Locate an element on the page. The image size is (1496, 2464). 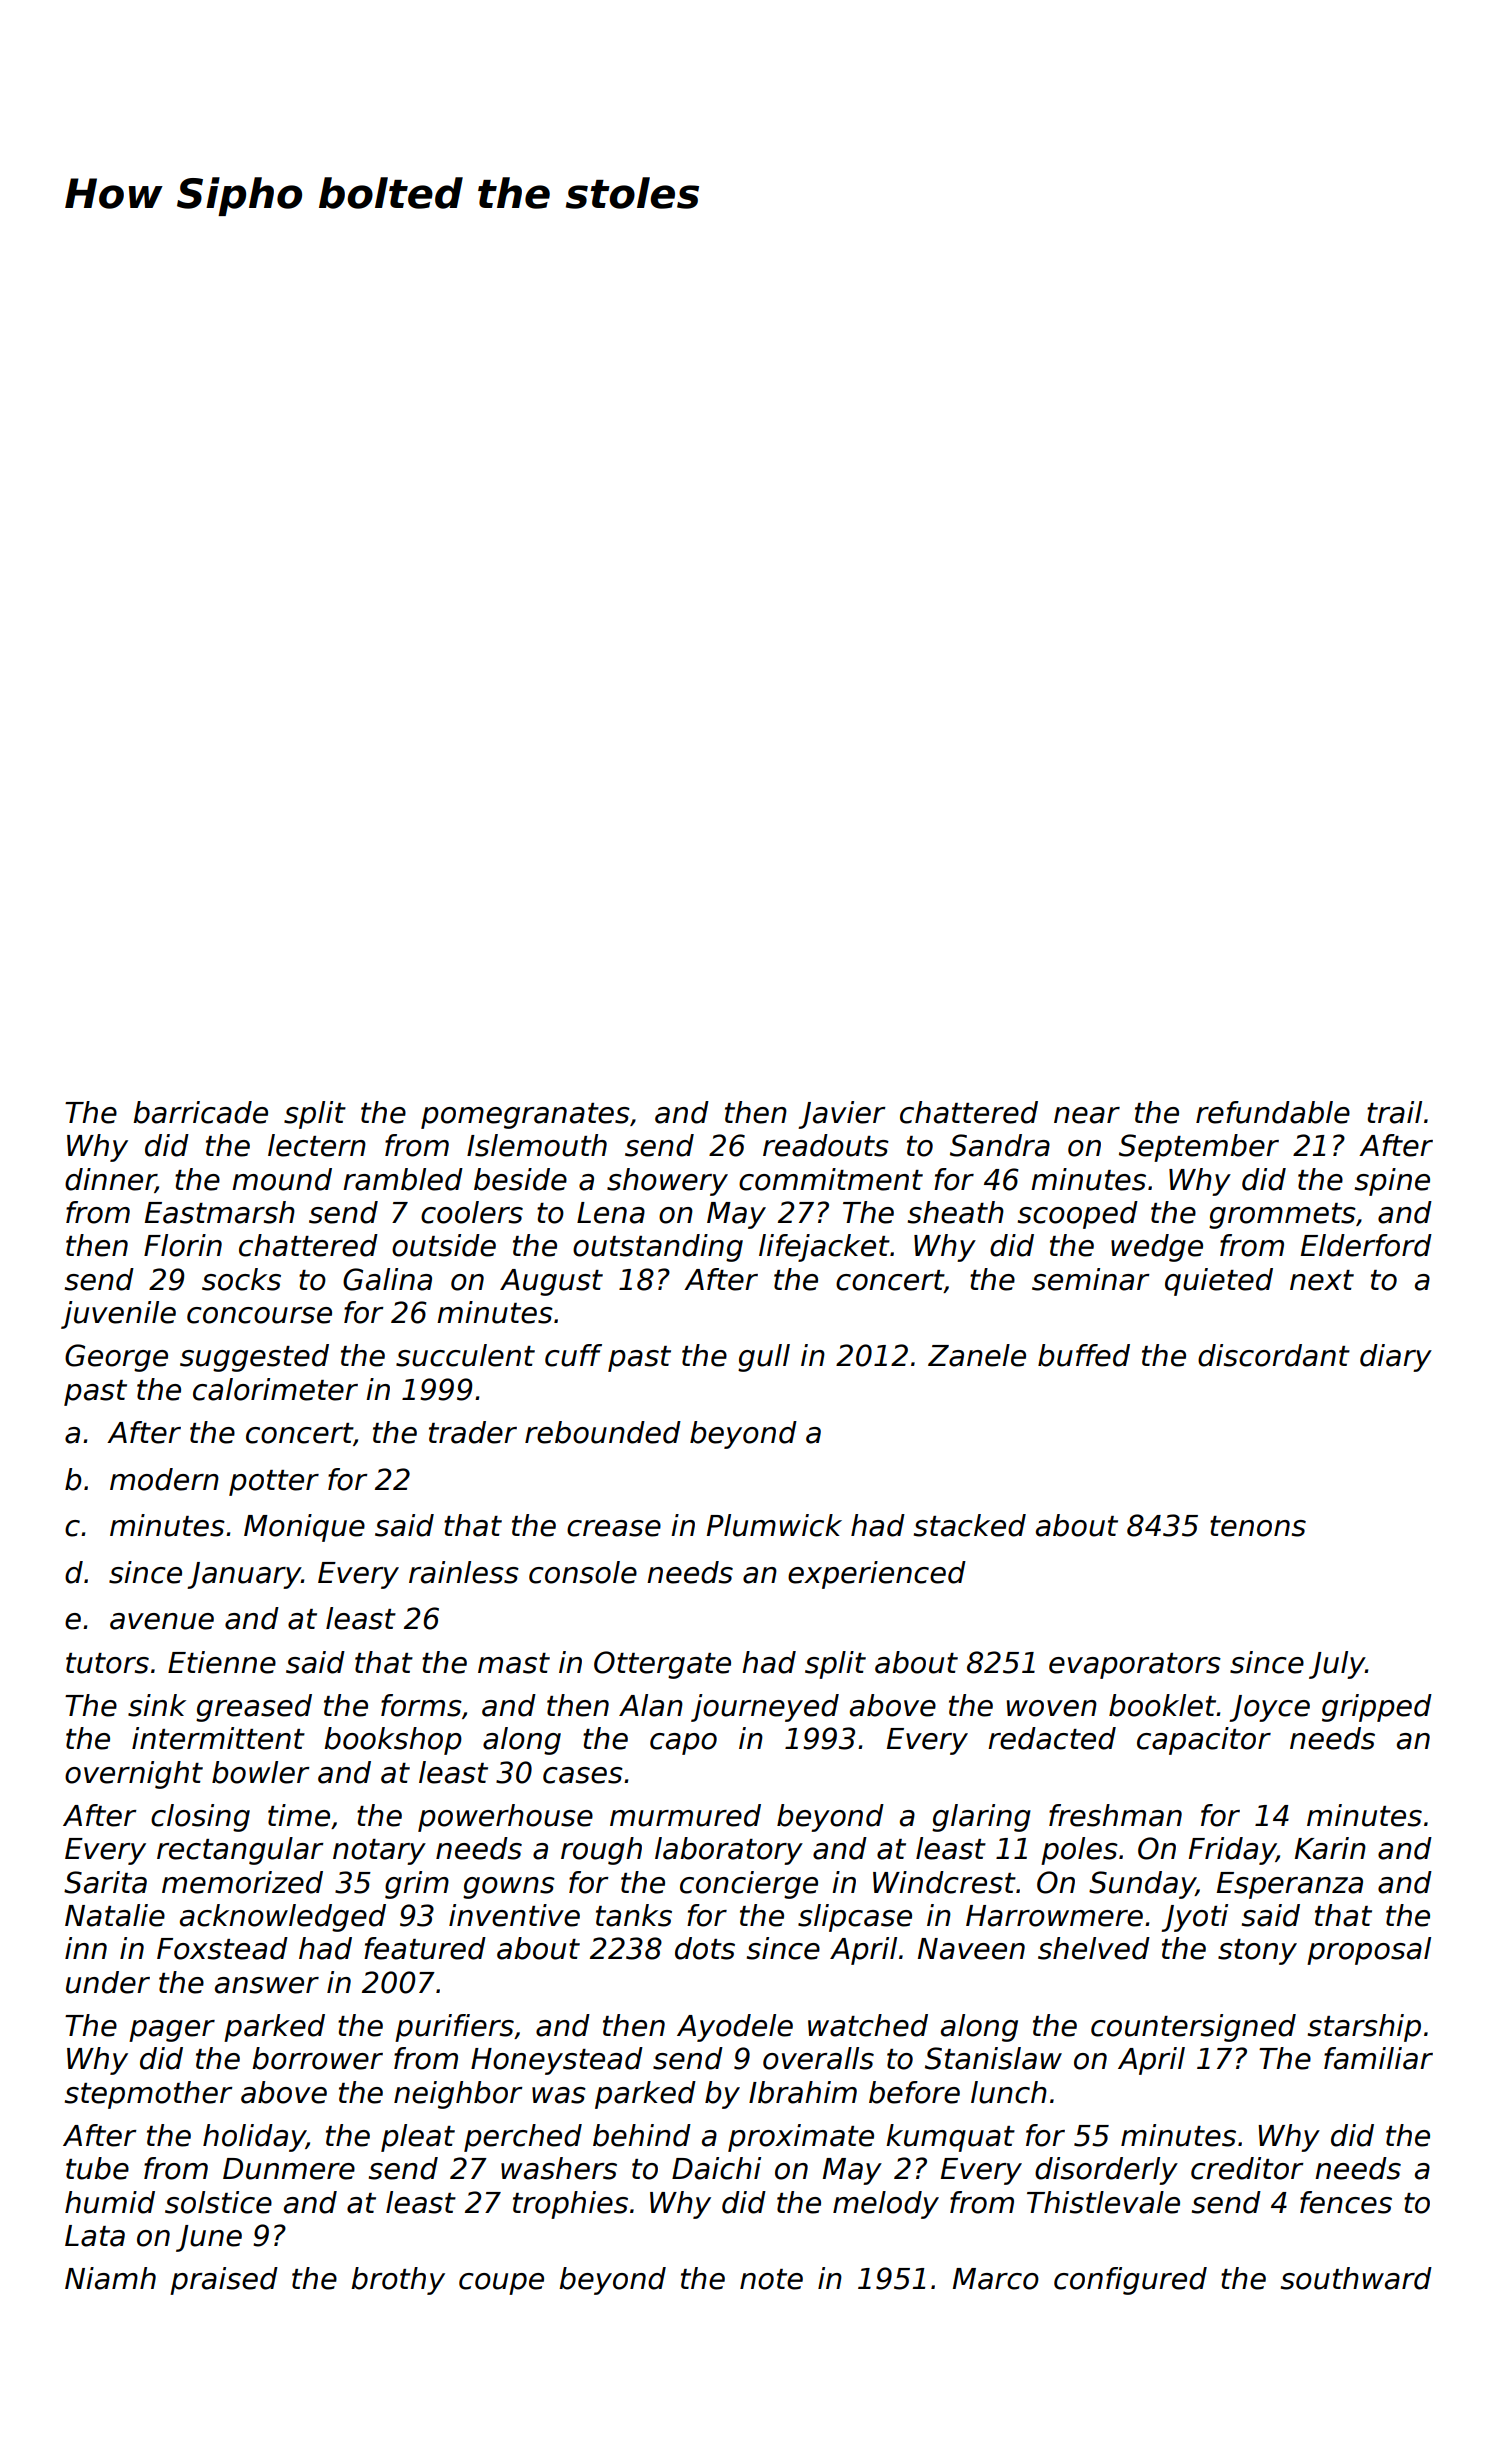
trophies is located at coordinates (570, 2205).
